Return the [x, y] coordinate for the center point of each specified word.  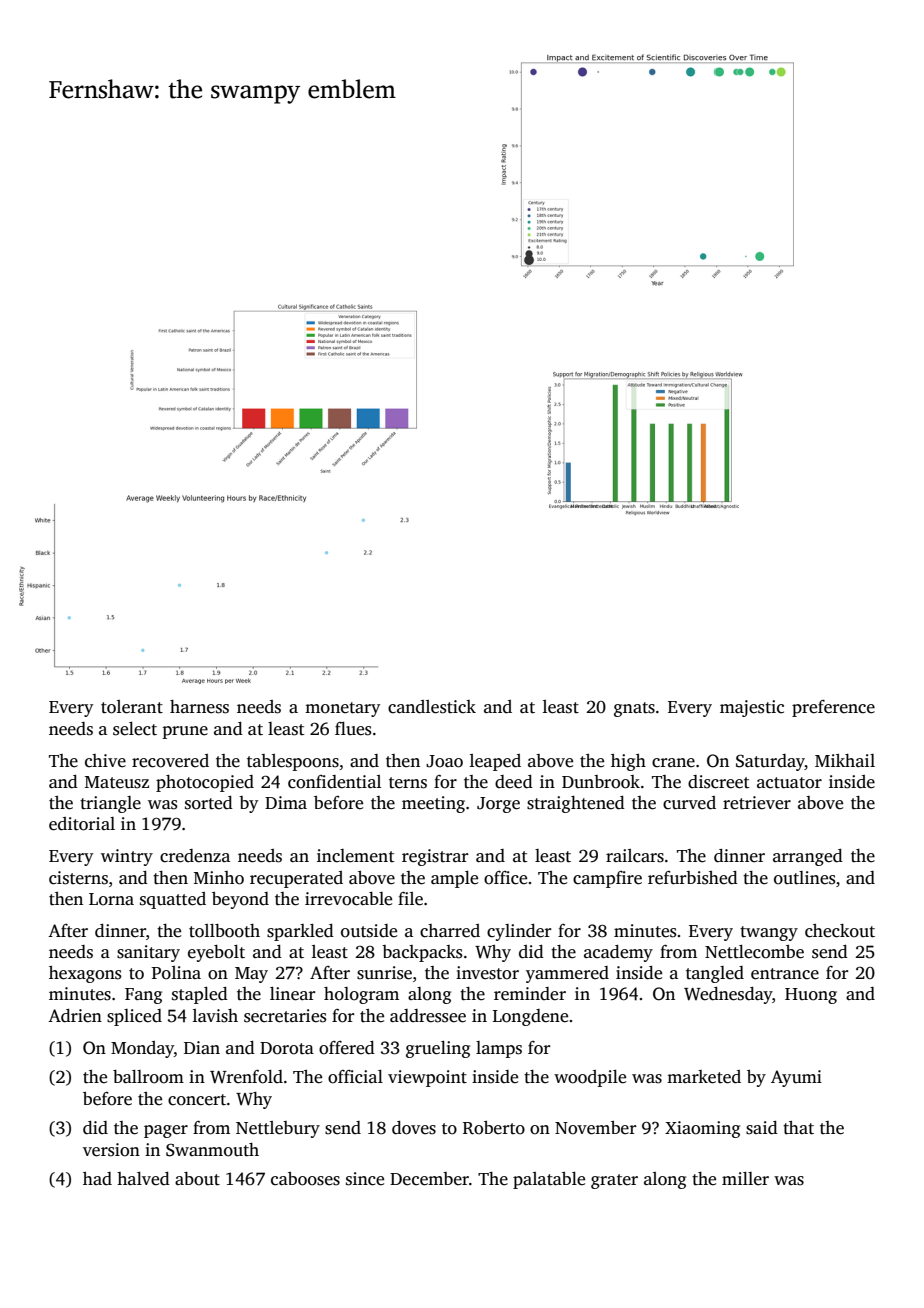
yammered [567, 974]
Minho [219, 878]
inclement [356, 856]
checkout [840, 931]
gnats [634, 709]
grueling [438, 1049]
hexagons [85, 974]
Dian [202, 1047]
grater [614, 1181]
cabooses [305, 1179]
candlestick [432, 707]
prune [185, 732]
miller [745, 1179]
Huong [811, 996]
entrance [785, 974]
